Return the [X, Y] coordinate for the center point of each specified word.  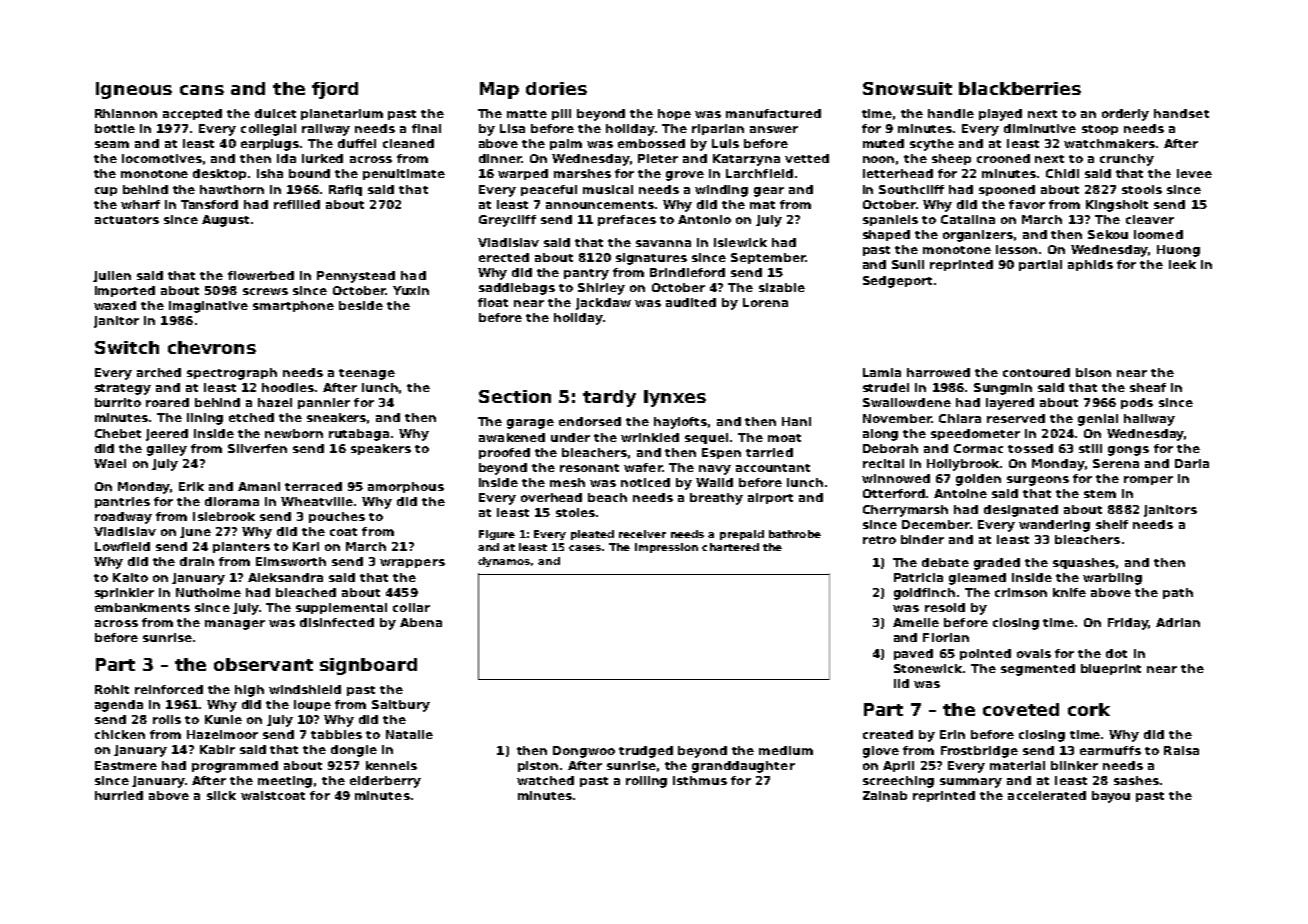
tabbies [336, 734]
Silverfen [257, 448]
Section [515, 396]
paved [913, 654]
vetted [807, 158]
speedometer [975, 434]
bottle [115, 128]
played [1000, 115]
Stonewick [929, 668]
